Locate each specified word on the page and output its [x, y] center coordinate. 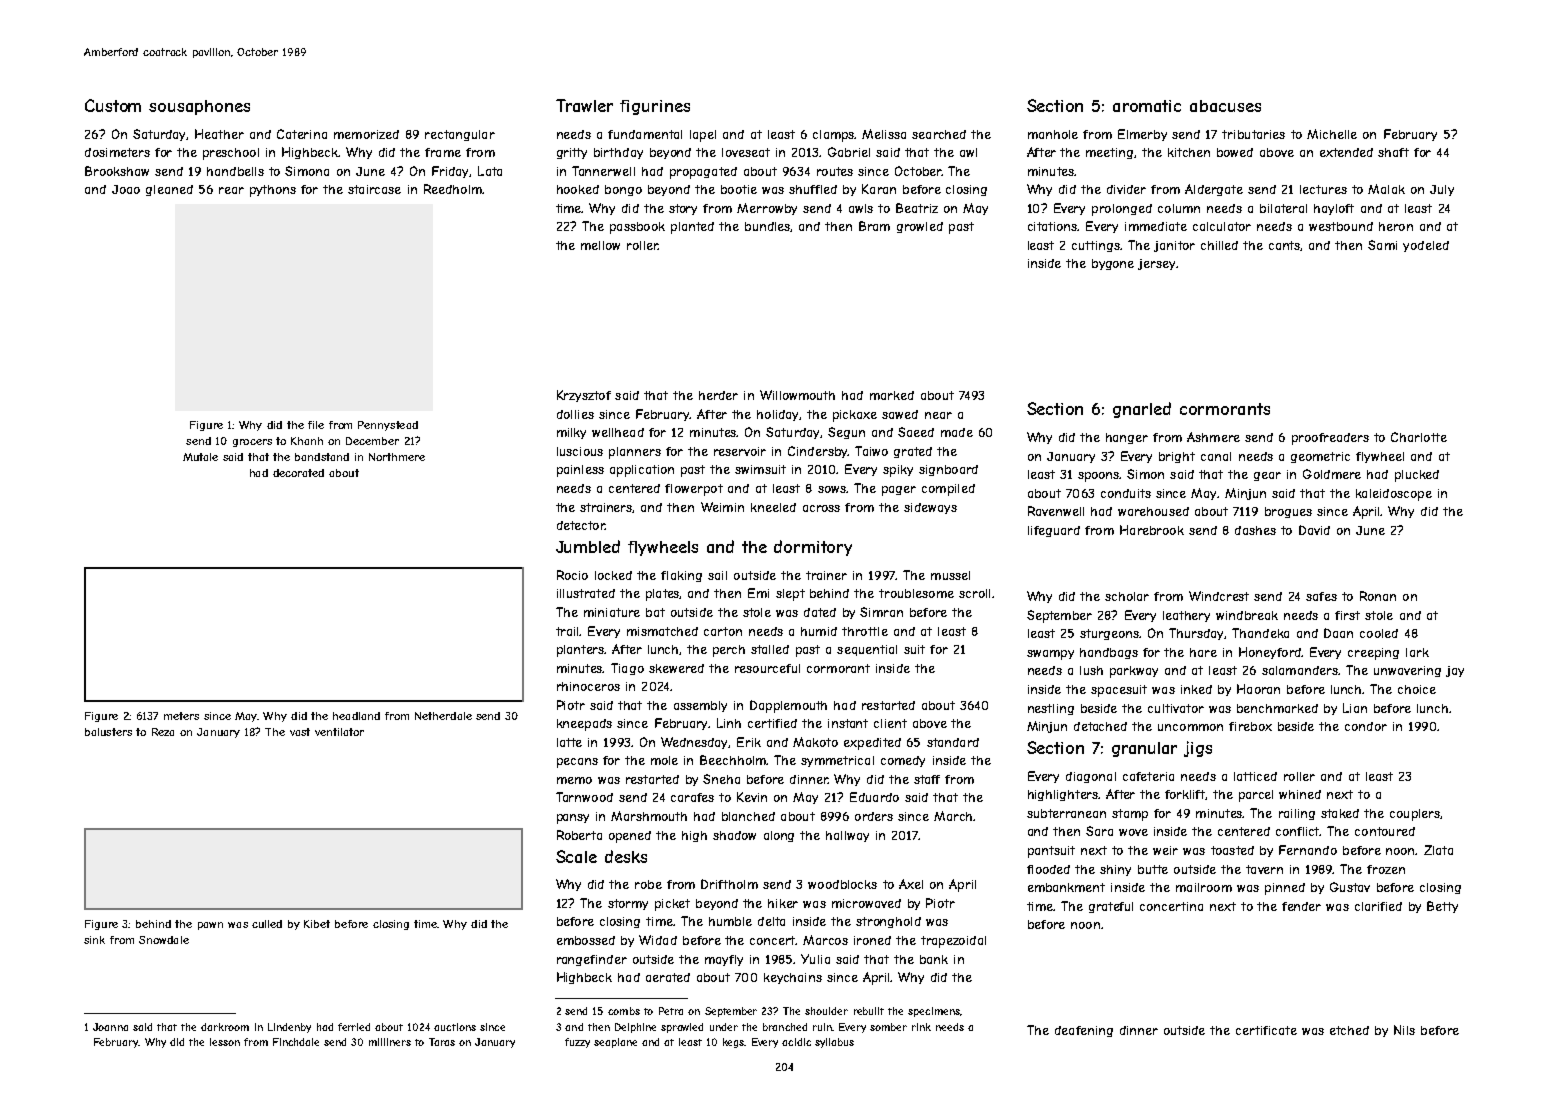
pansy [573, 819]
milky [571, 433]
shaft [1393, 152]
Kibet [317, 924]
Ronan [1378, 596]
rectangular [460, 135]
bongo [623, 190]
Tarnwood [584, 797]
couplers [1415, 815]
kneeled [773, 507]
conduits [1126, 493]
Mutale [200, 457]
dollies [575, 414]
